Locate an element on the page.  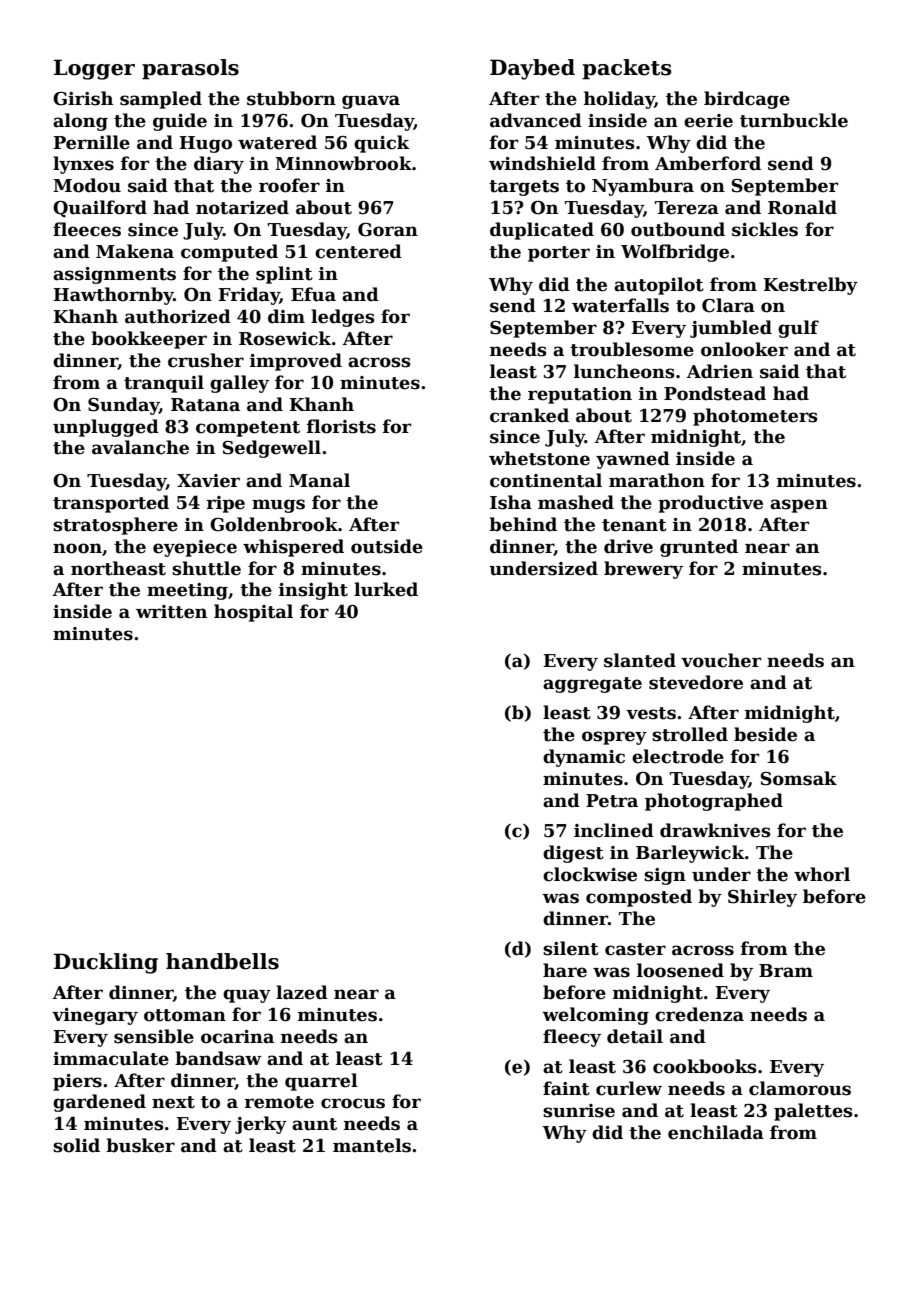
birdcage is located at coordinates (747, 100).
